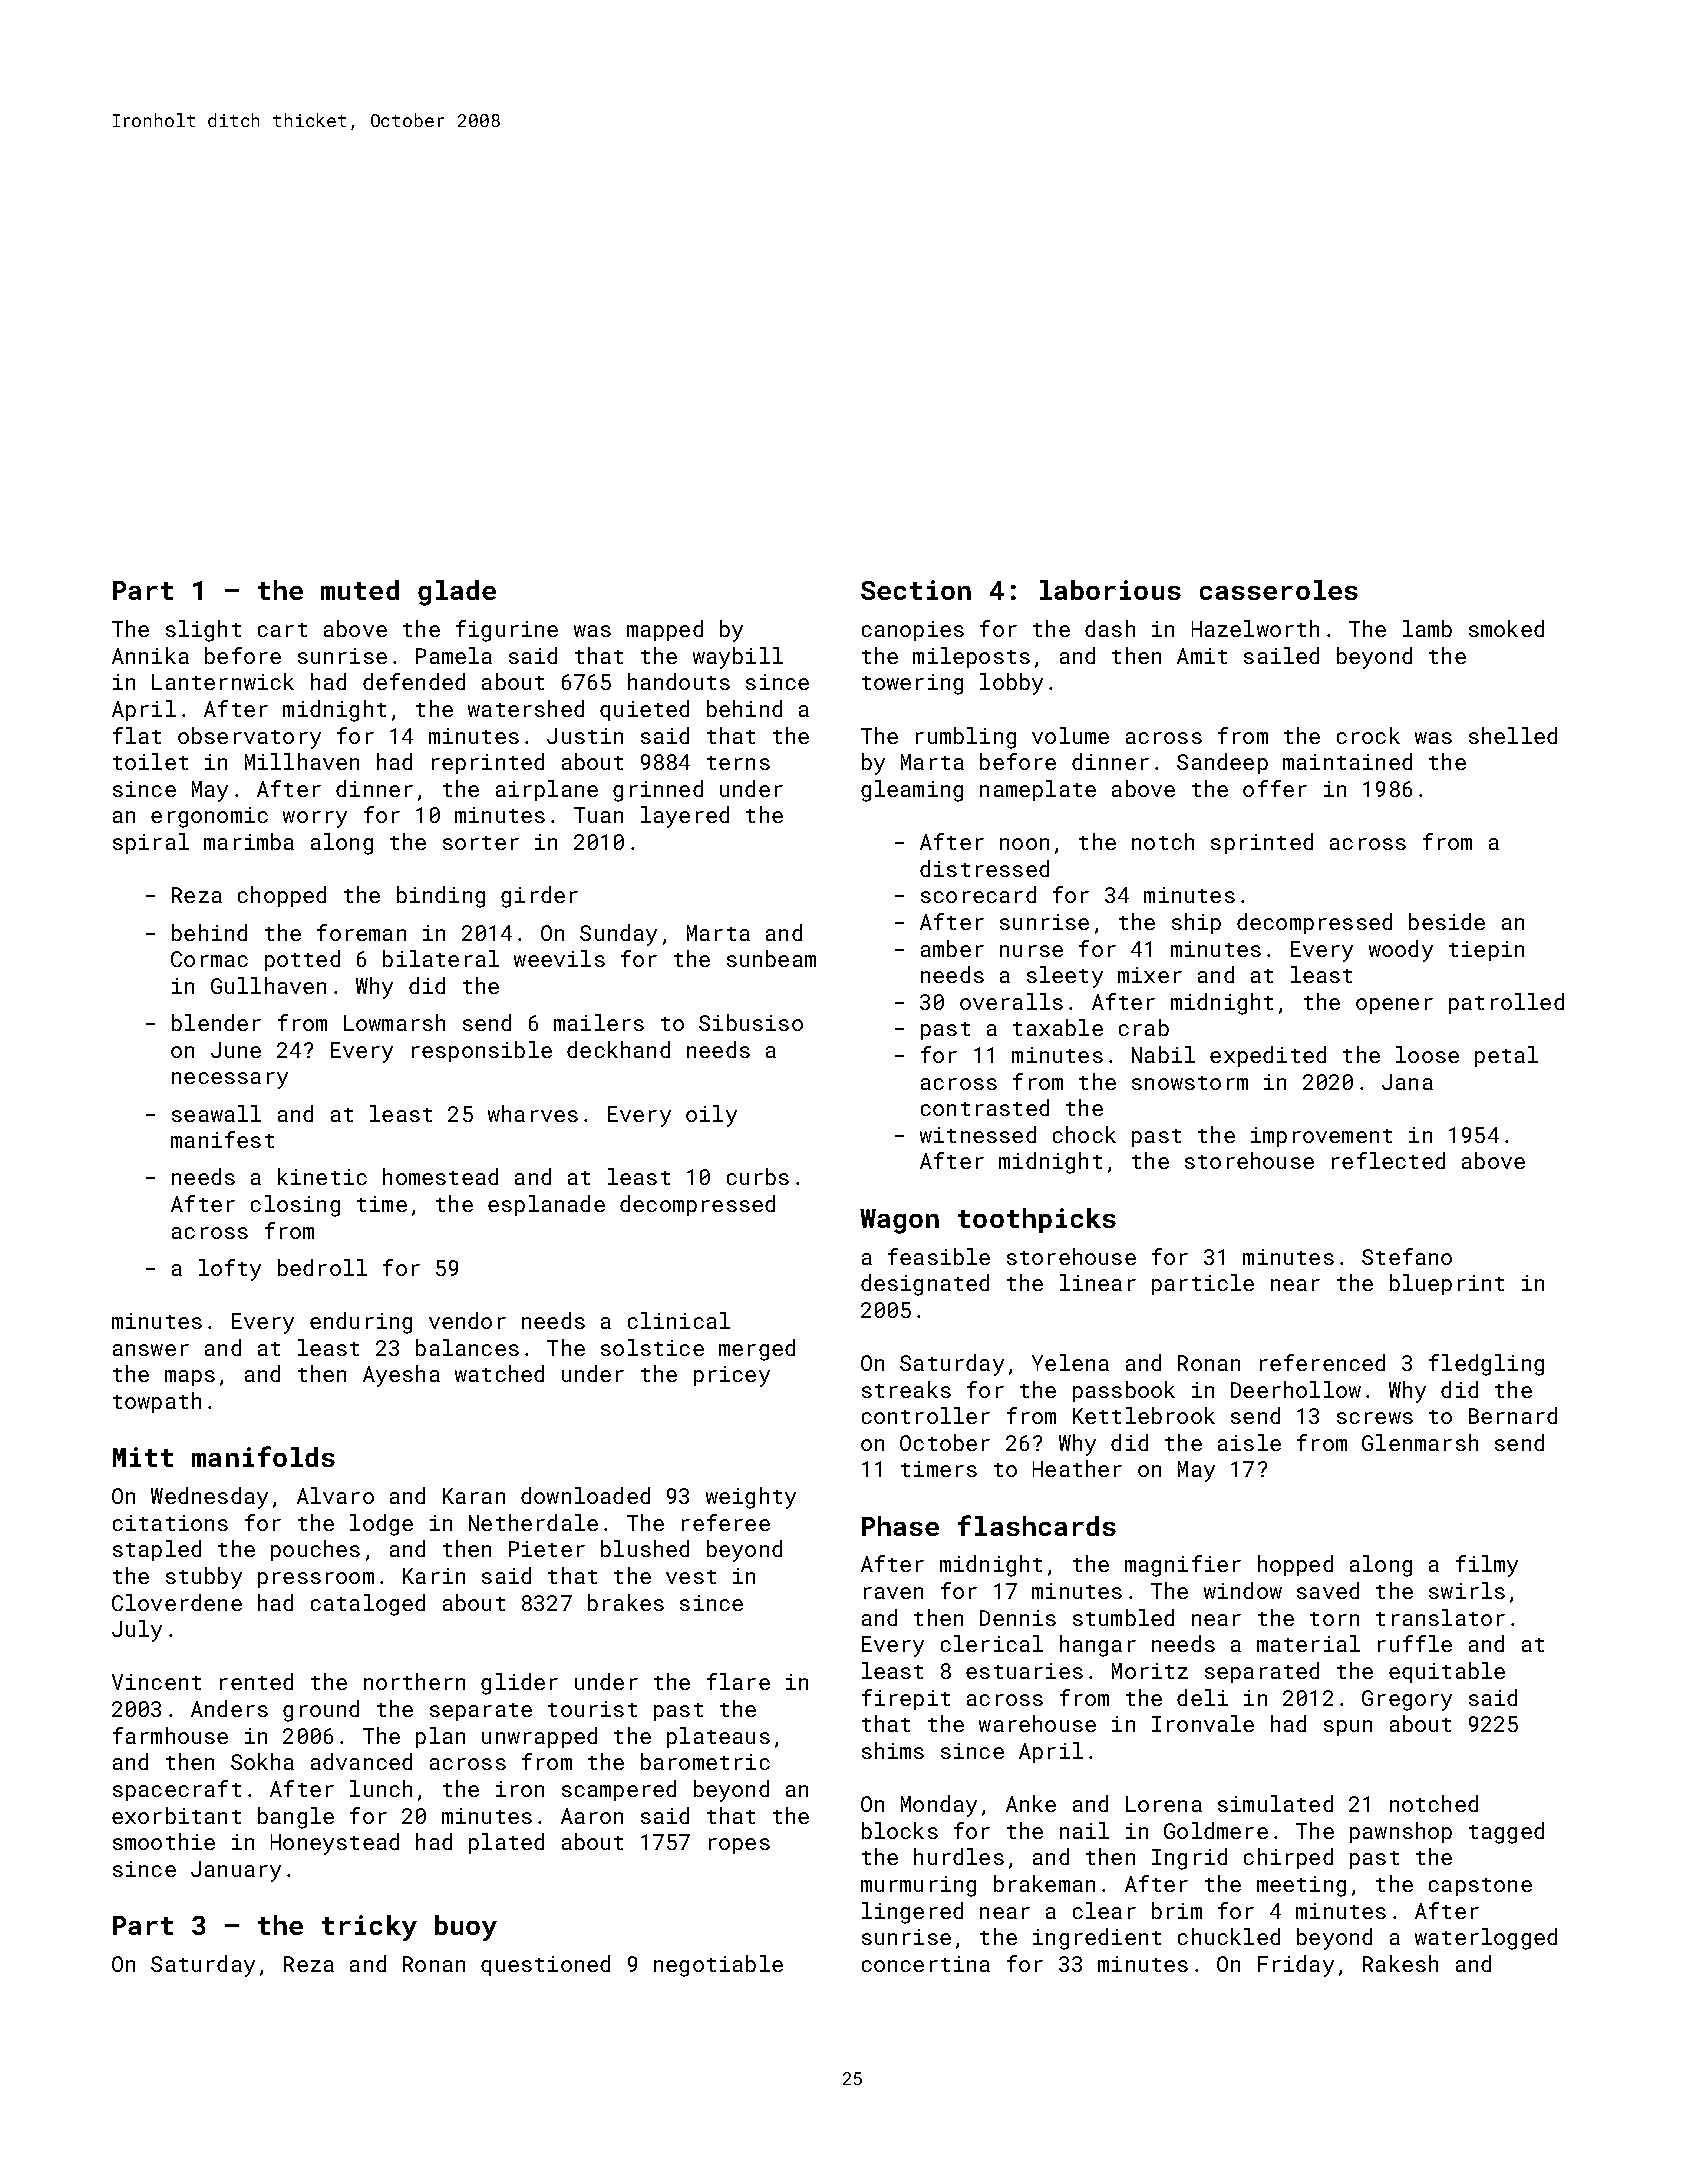 This screenshot has width=1683, height=2178. I want to click on Anke, so click(1031, 1803).
